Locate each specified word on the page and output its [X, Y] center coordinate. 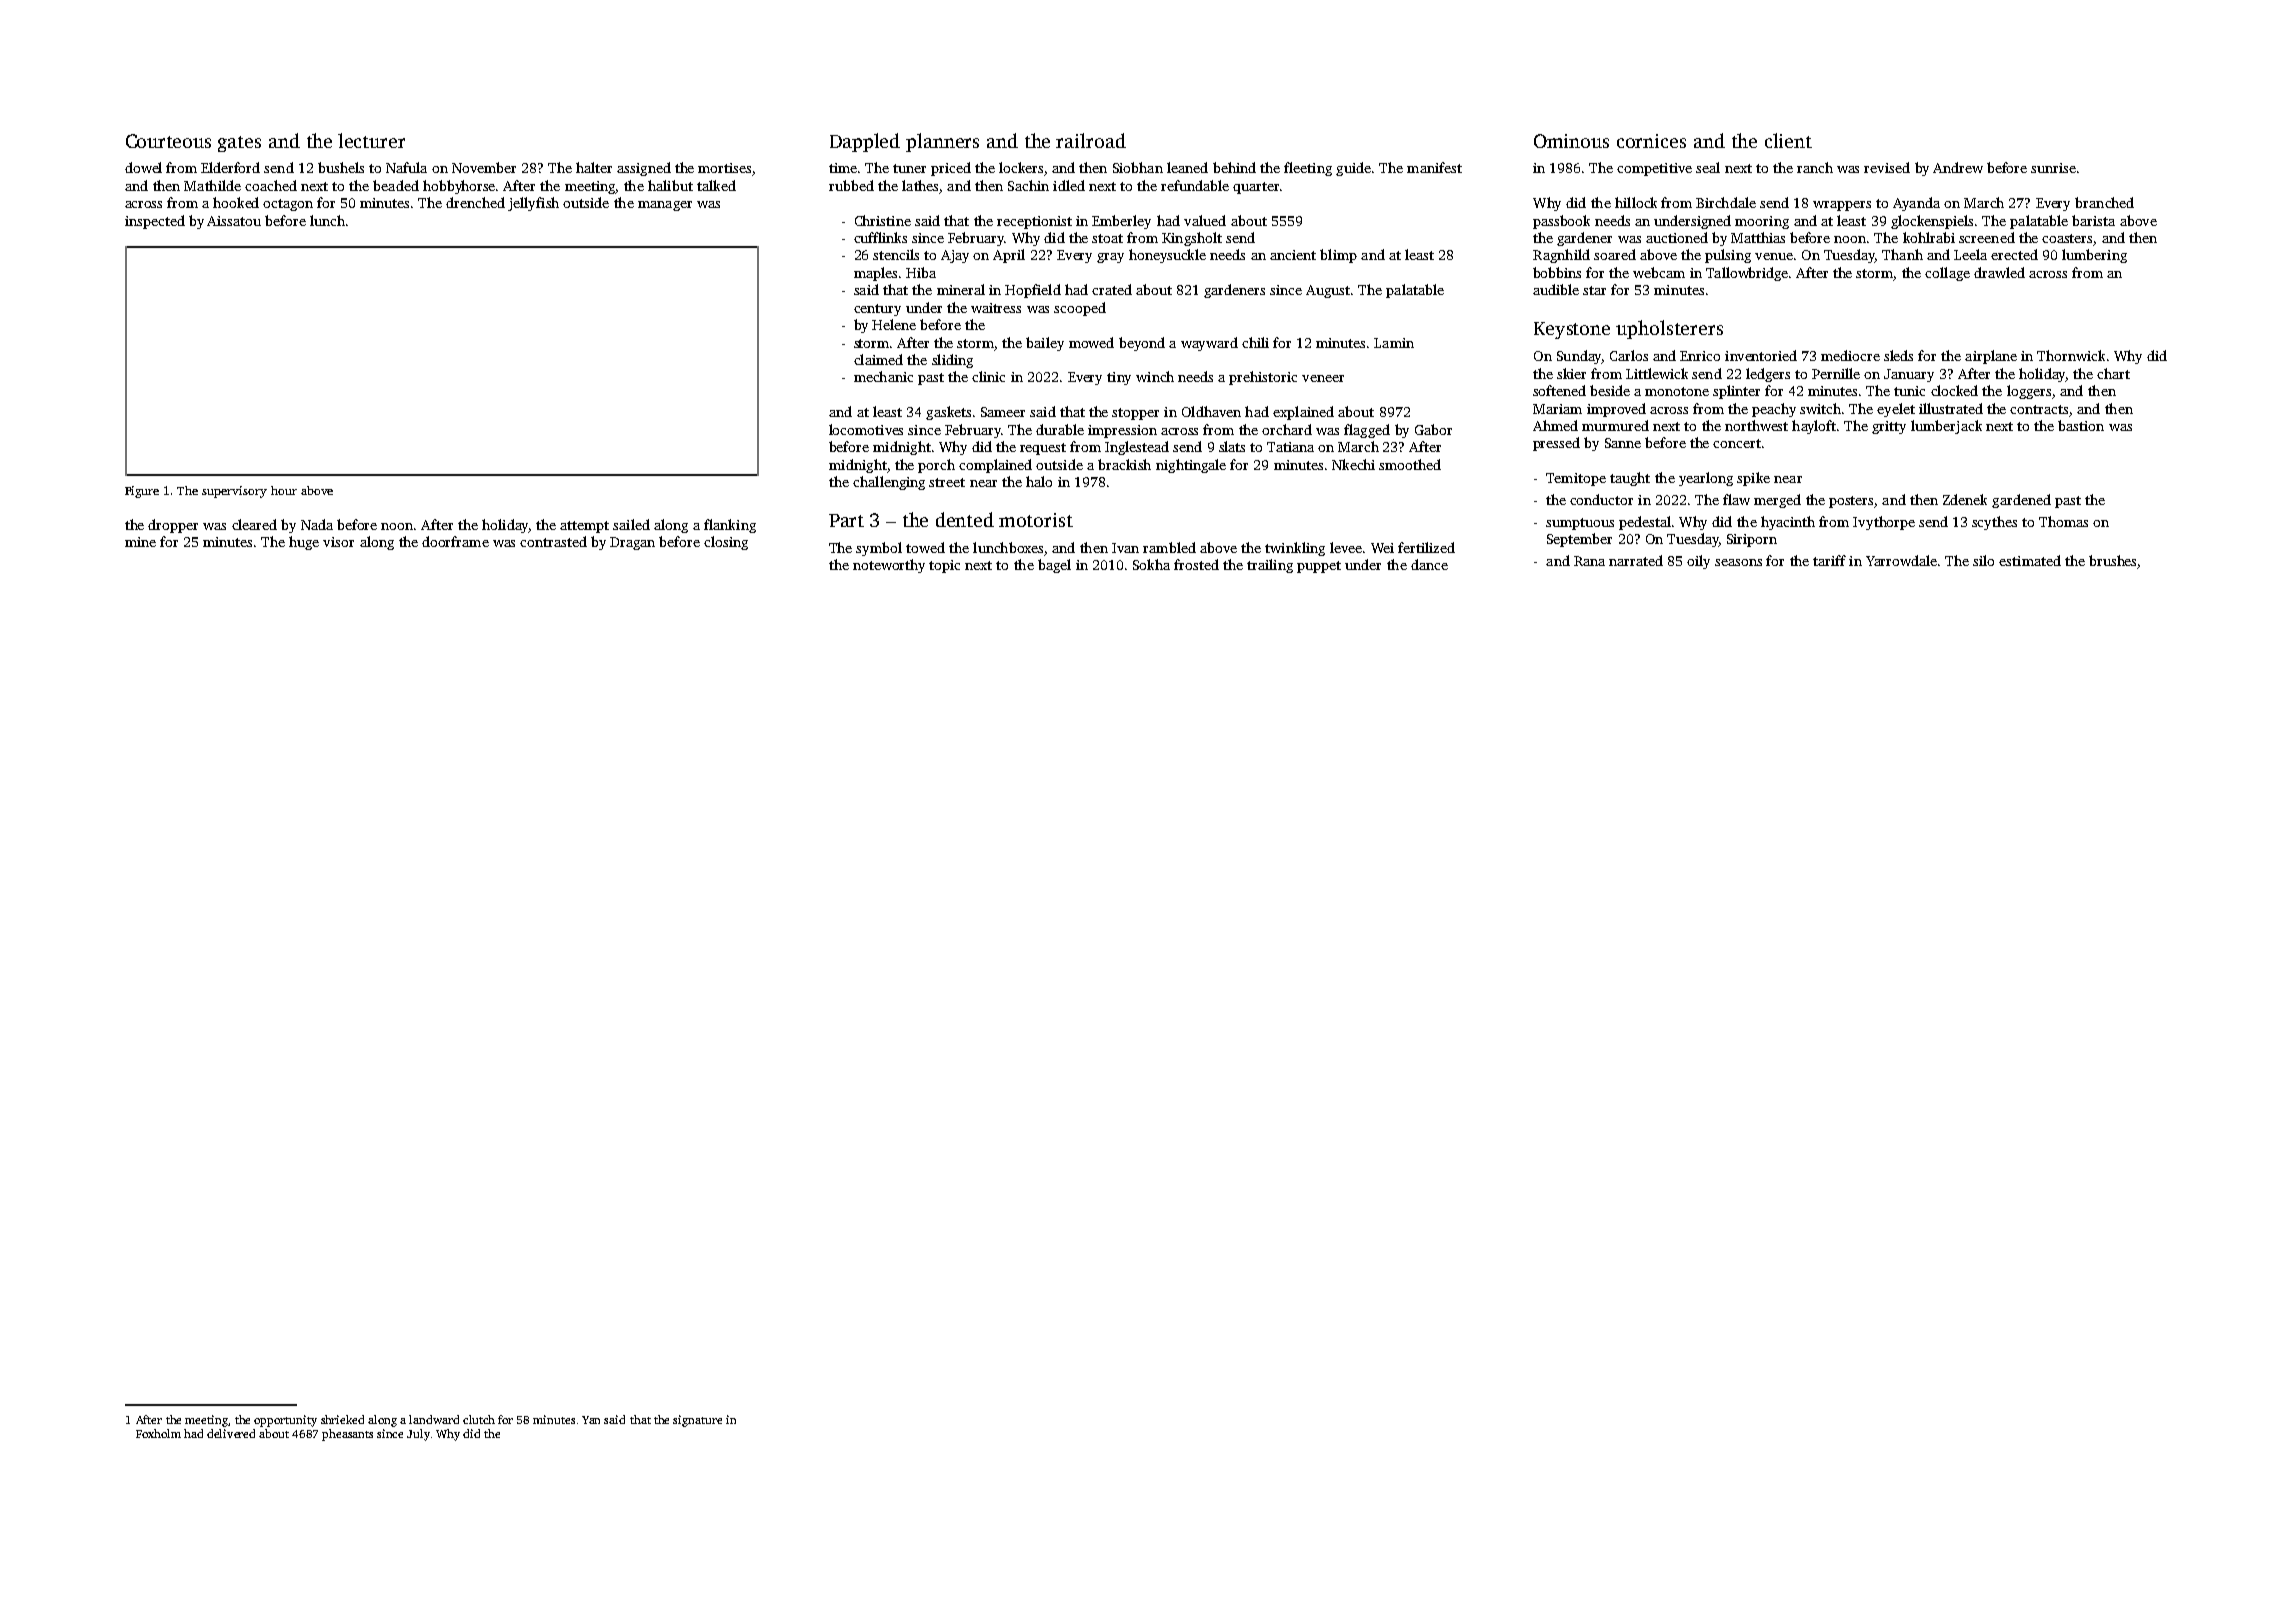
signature [697, 1421]
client [1788, 140]
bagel [1054, 566]
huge [304, 543]
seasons [1738, 562]
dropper [173, 526]
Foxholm [158, 1433]
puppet [1319, 567]
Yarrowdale [1901, 560]
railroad [1091, 140]
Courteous [168, 141]
